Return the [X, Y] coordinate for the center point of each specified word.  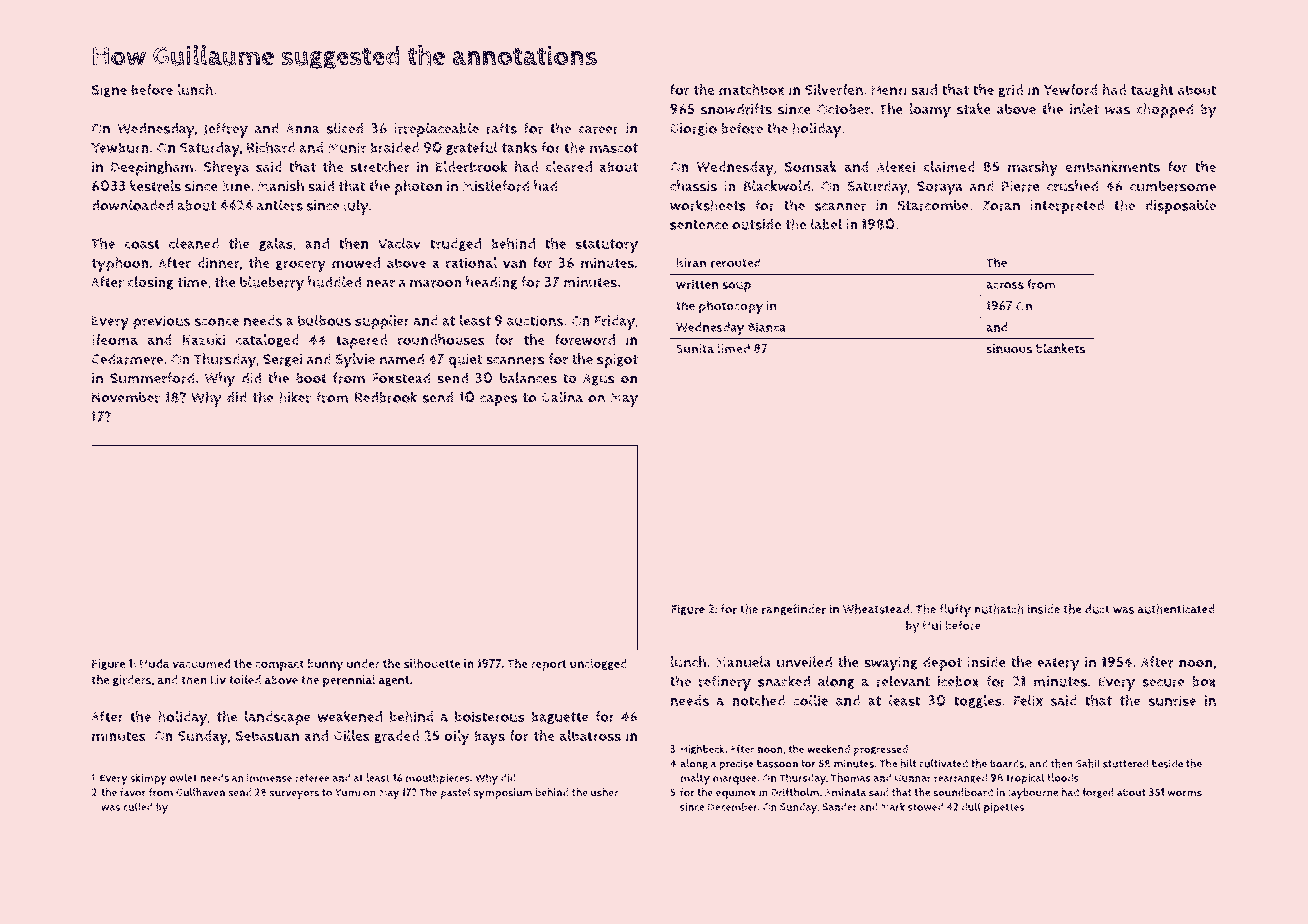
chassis [693, 186]
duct [1097, 609]
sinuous [1009, 349]
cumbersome [1173, 186]
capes [499, 401]
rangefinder [794, 610]
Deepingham [152, 168]
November [126, 397]
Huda [155, 664]
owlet [183, 777]
